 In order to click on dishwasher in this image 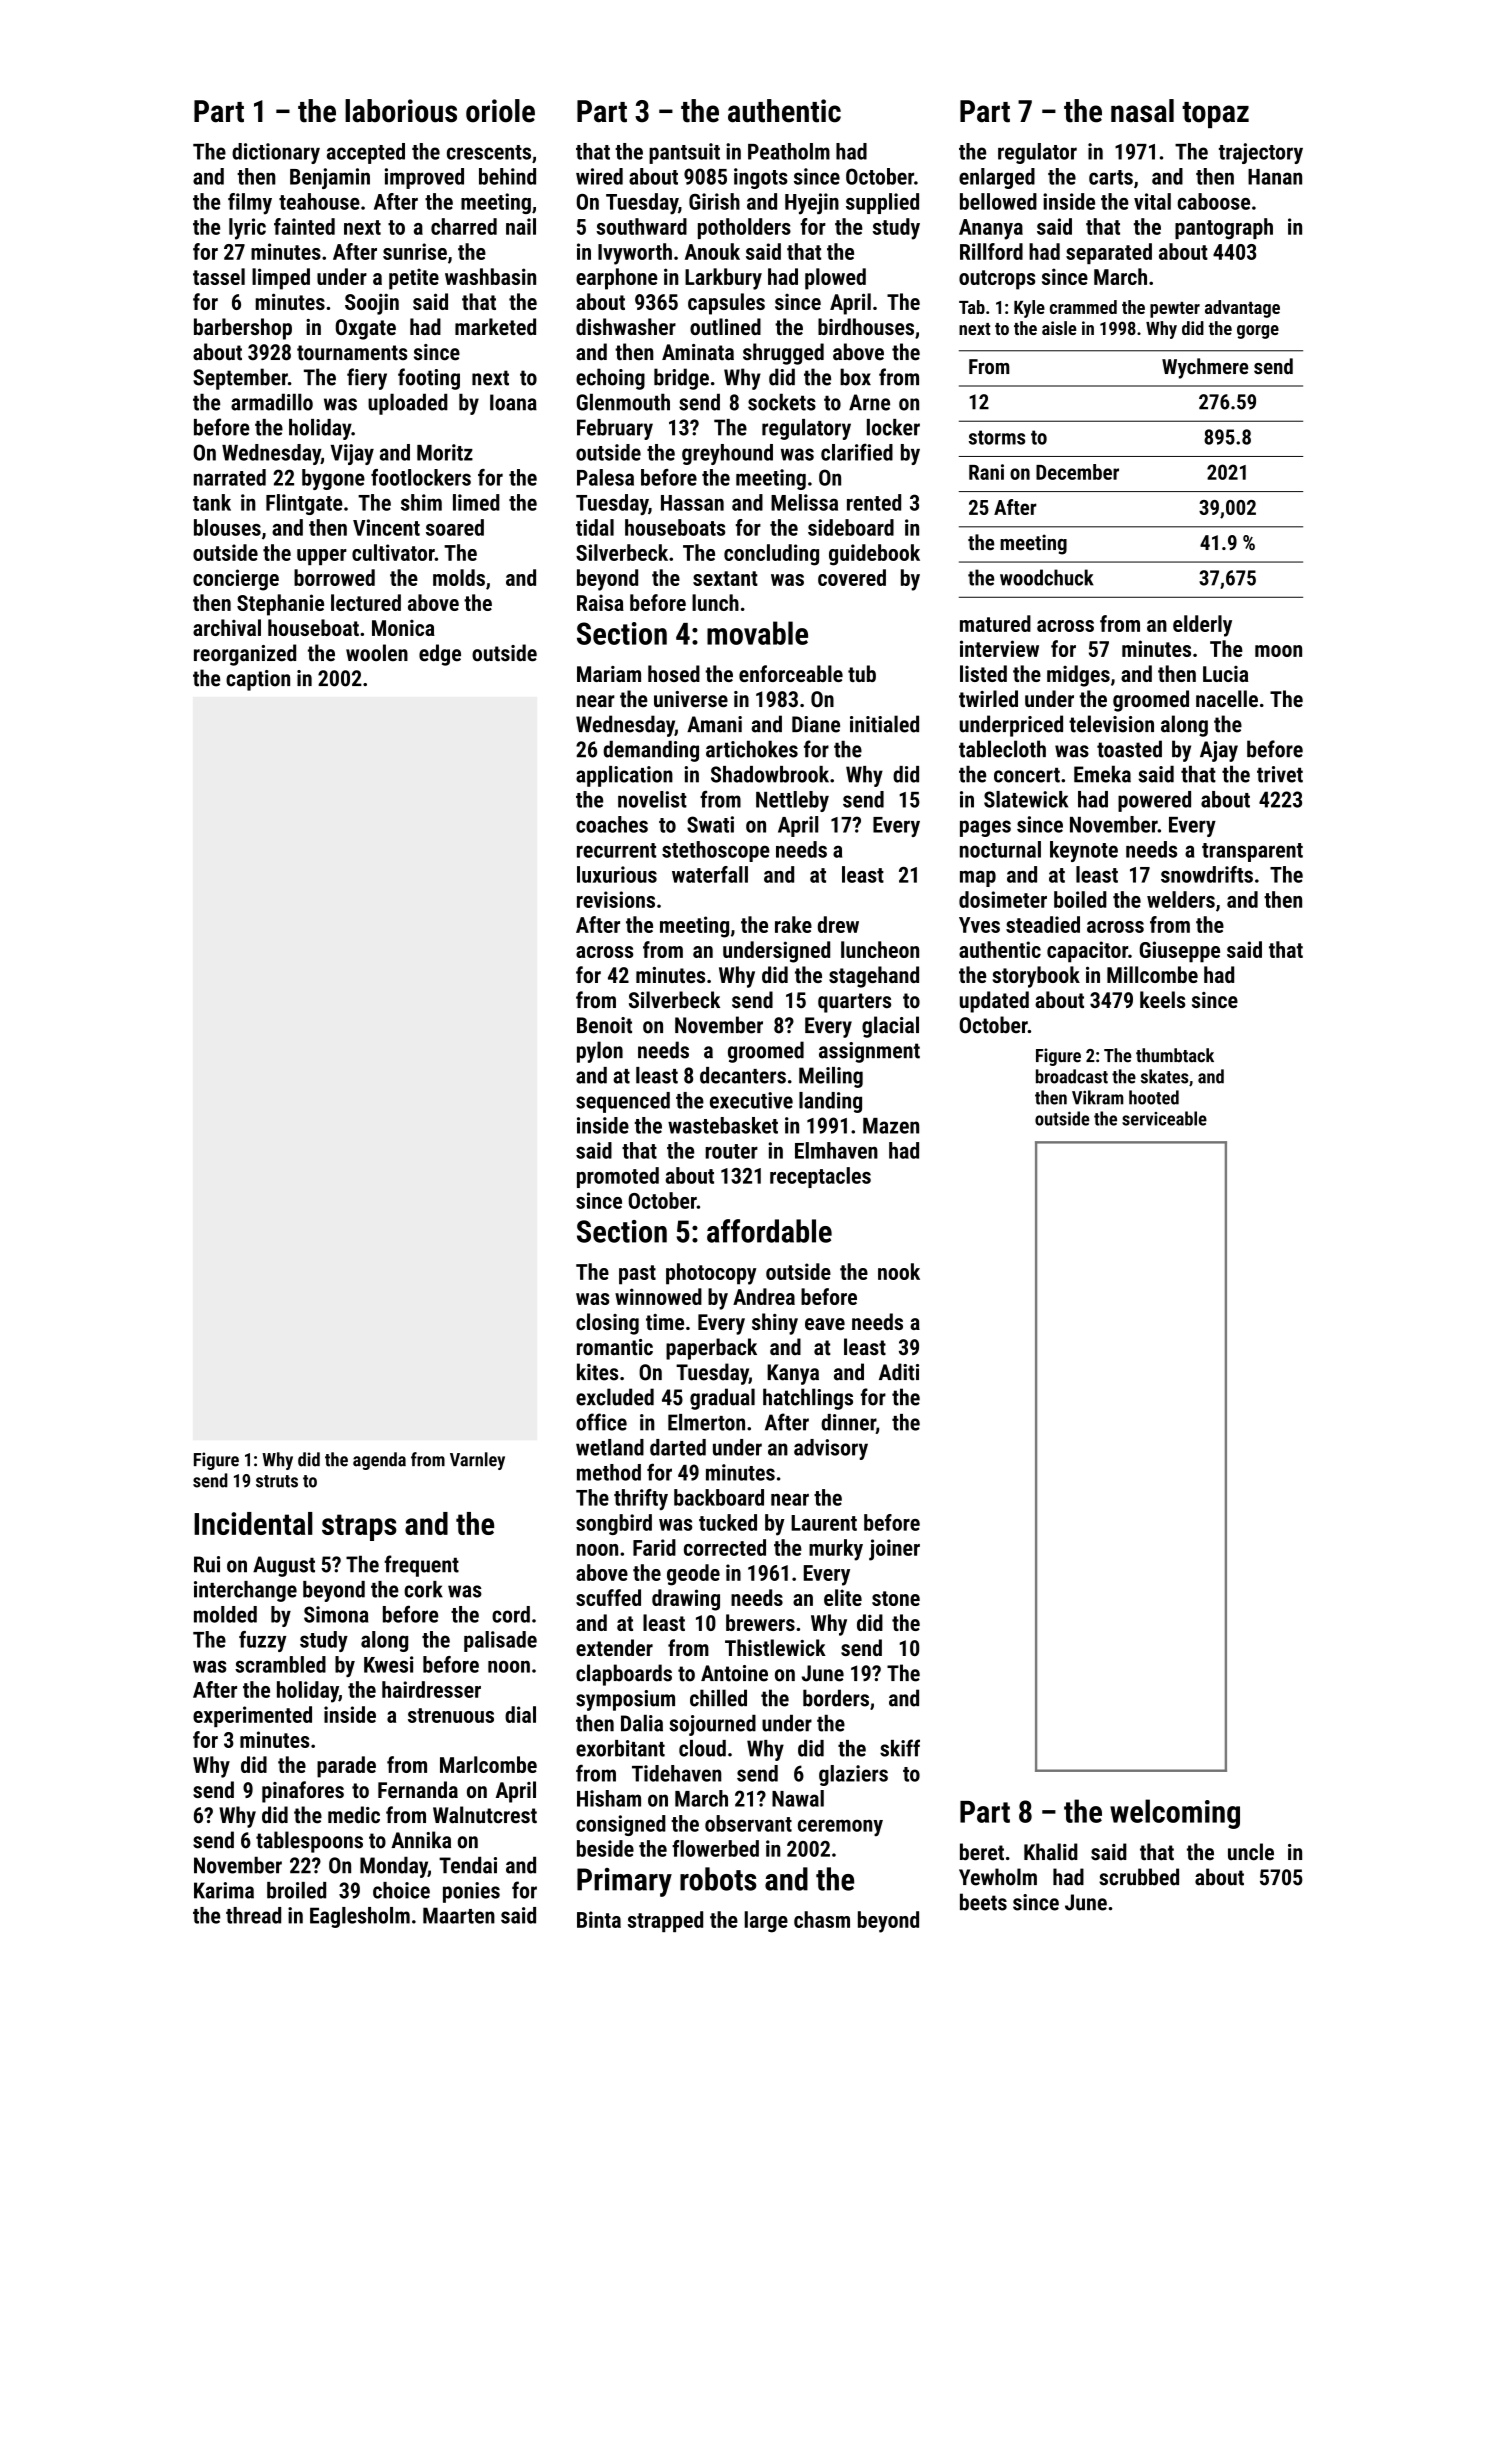, I will do `click(626, 326)`.
